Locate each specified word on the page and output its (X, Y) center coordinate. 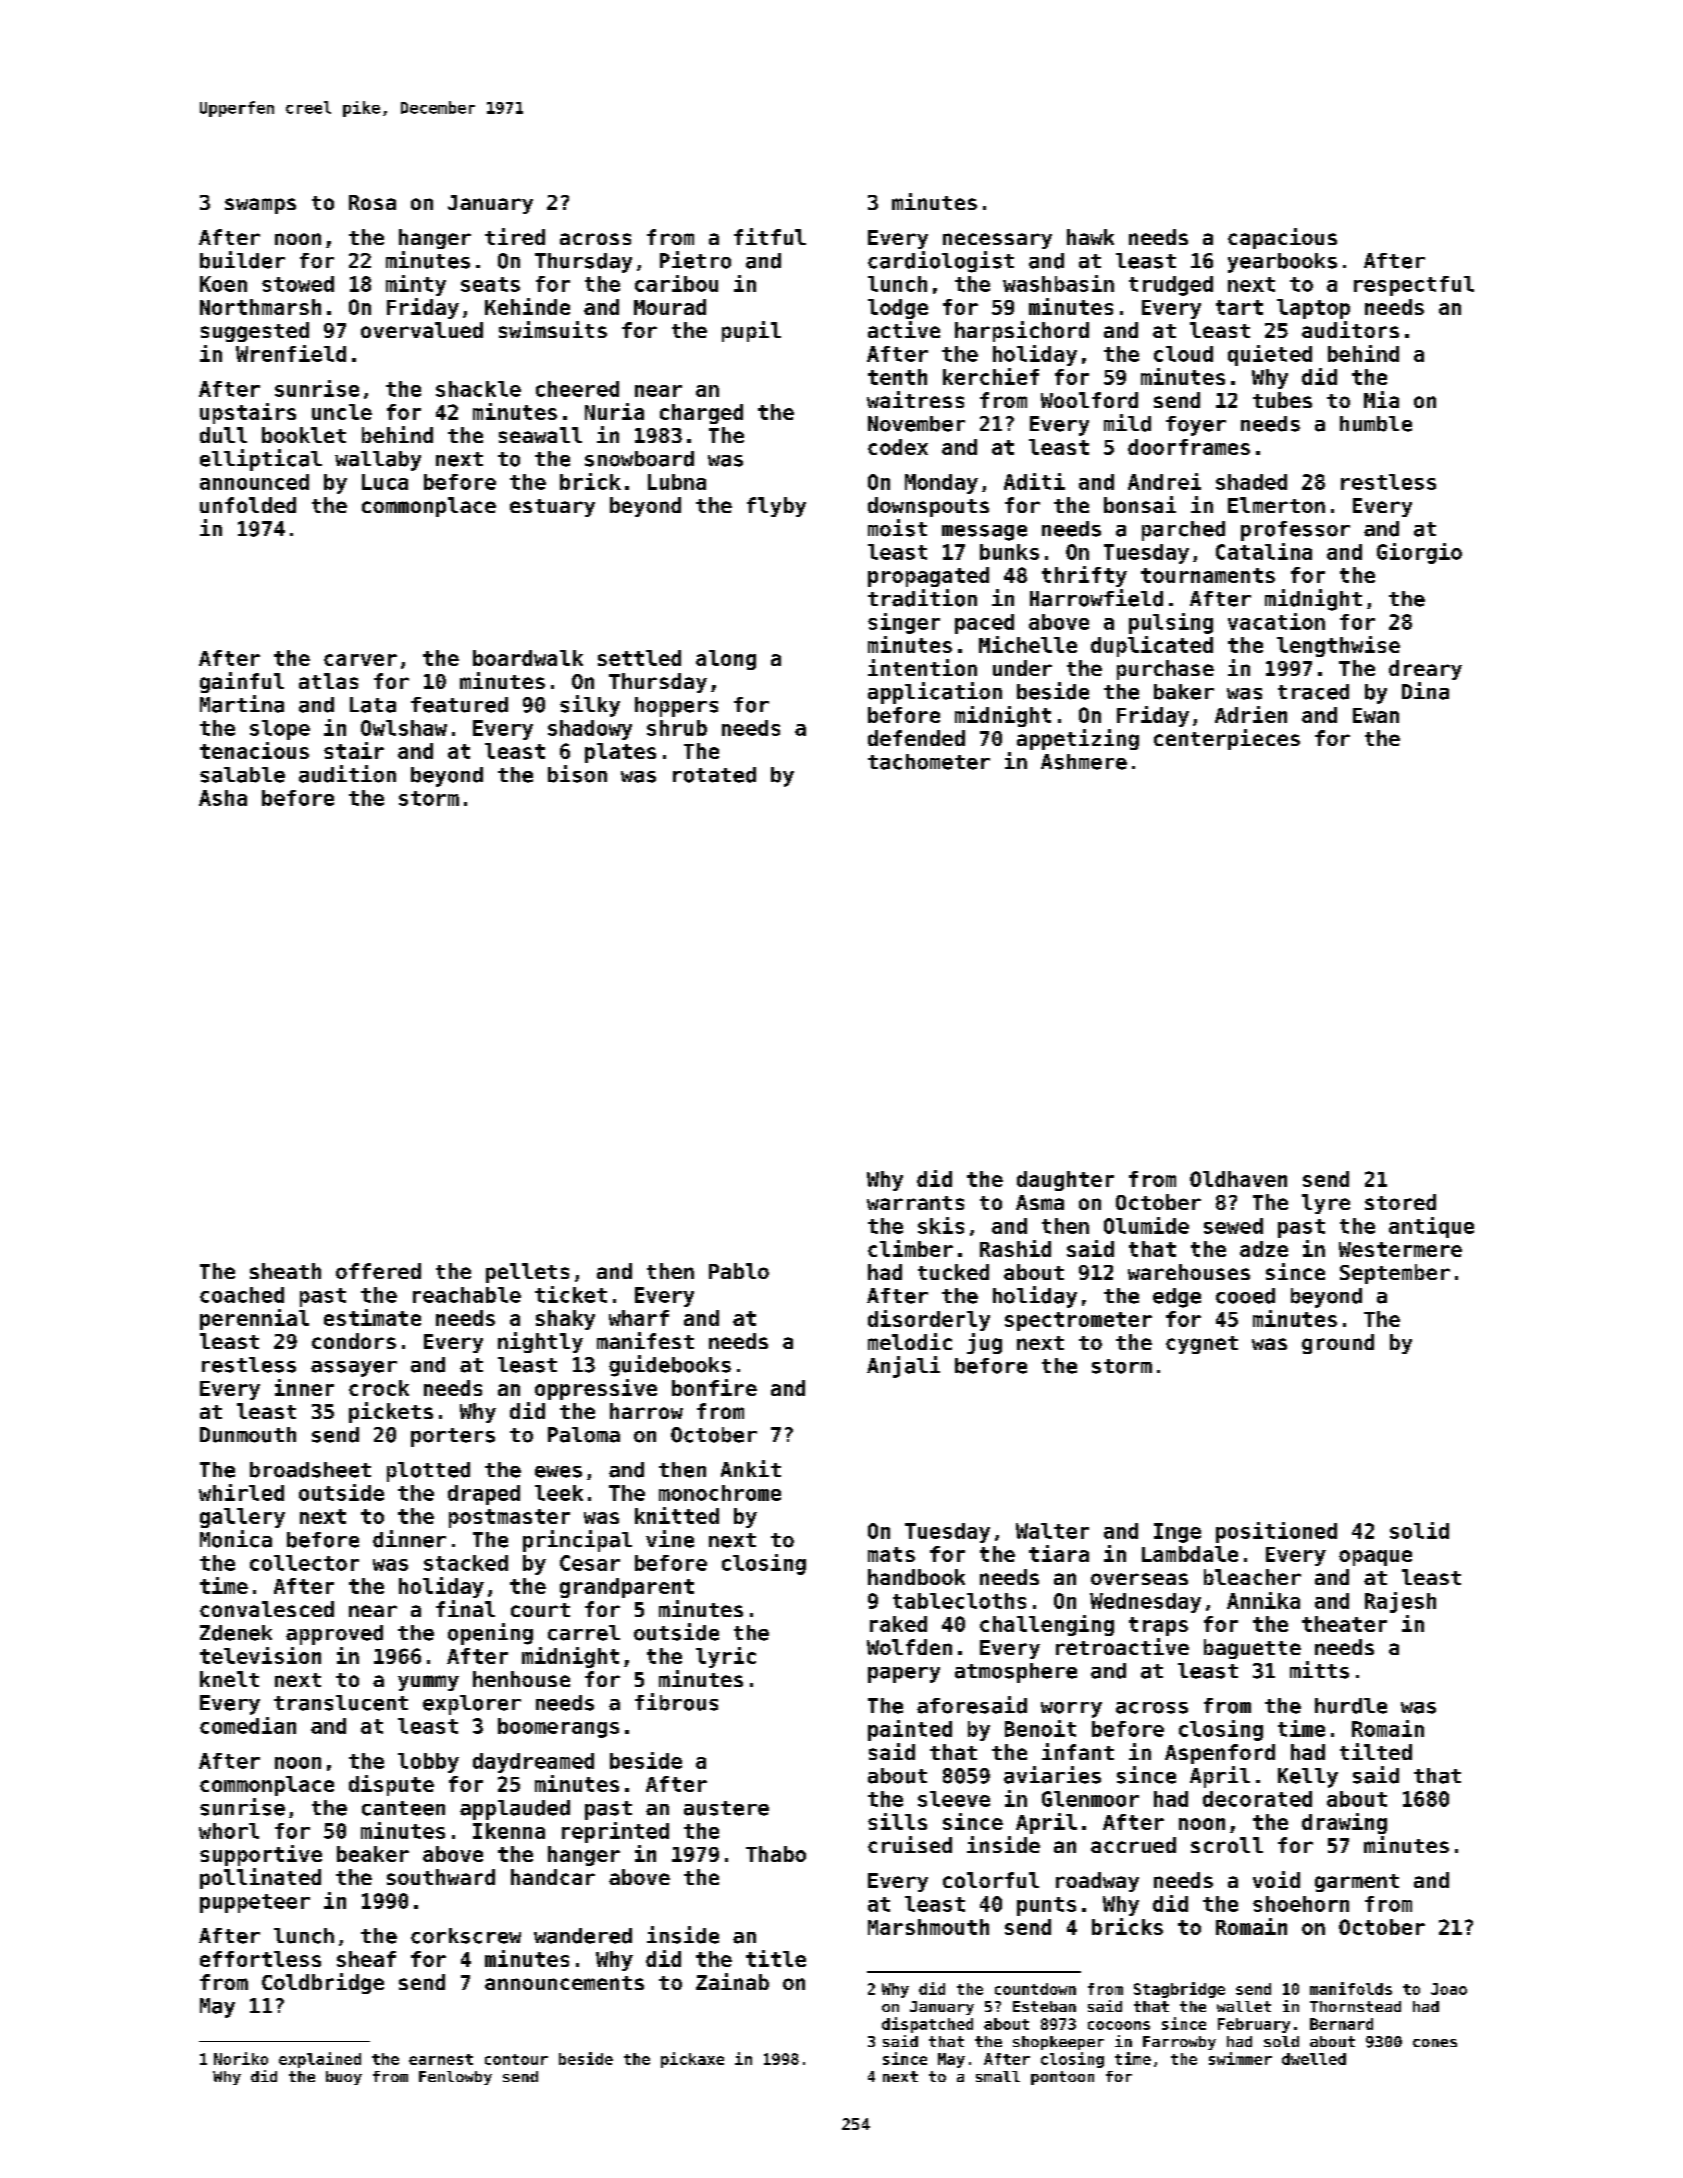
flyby (776, 507)
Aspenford (1220, 1754)
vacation (1276, 621)
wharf (639, 1318)
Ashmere (1084, 762)
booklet (304, 435)
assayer (354, 1369)
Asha (223, 798)
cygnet (1202, 1345)
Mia (1381, 399)
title (776, 1958)
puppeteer (255, 1903)
